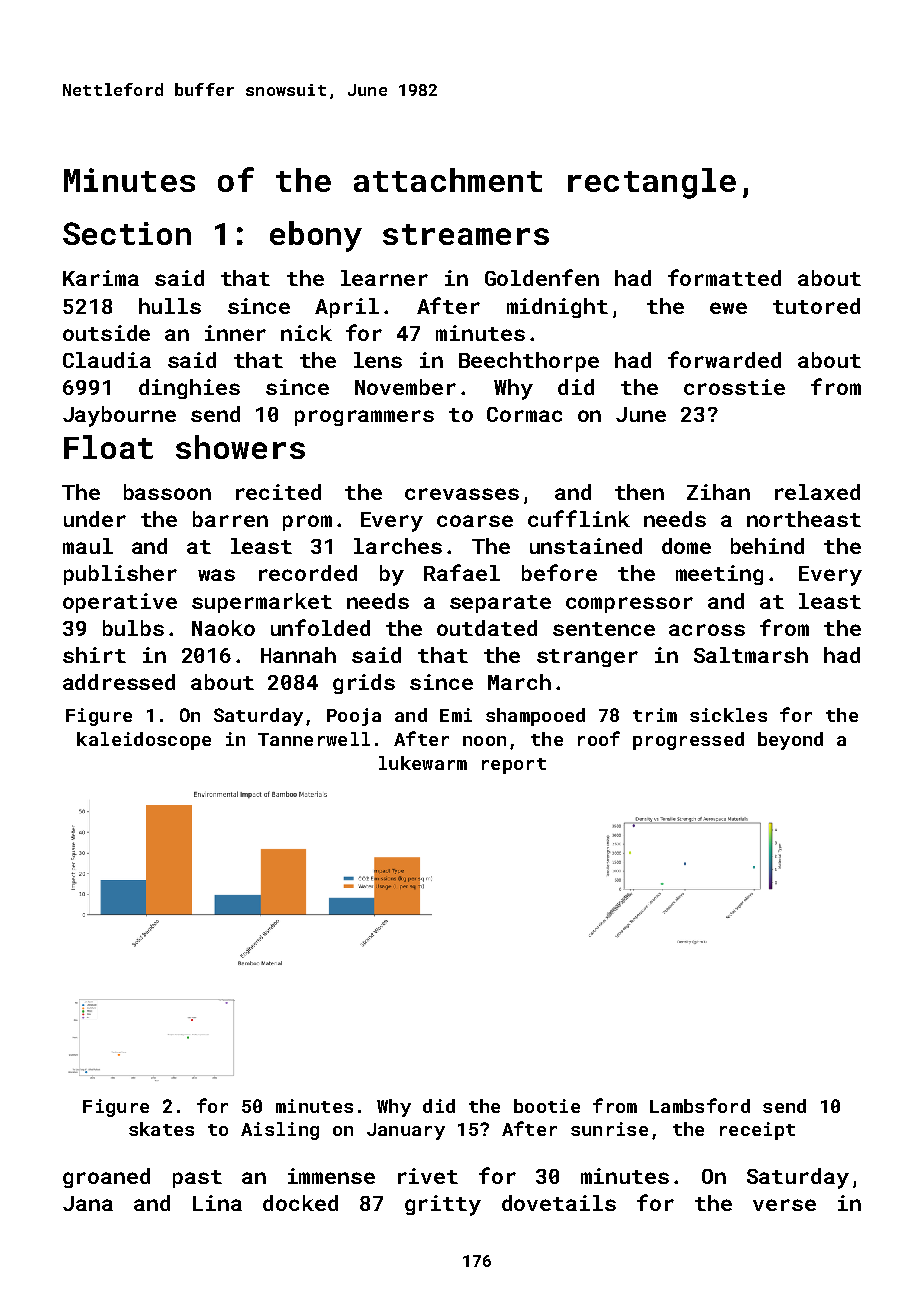 This screenshot has width=924, height=1311. What do you see at coordinates (529, 362) in the screenshot?
I see `Beechthorpe` at bounding box center [529, 362].
